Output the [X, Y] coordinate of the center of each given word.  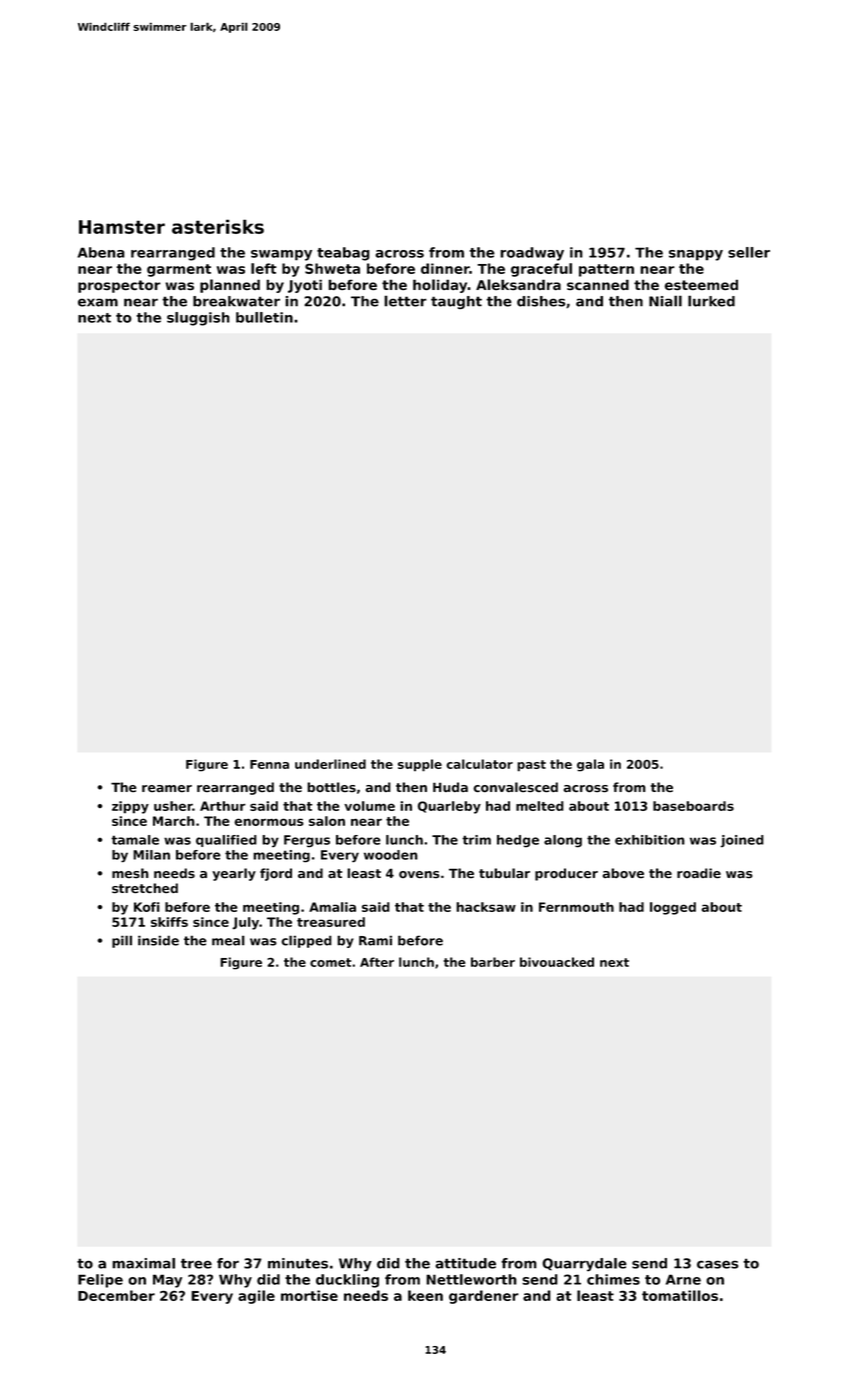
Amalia [332, 907]
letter [405, 301]
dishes [541, 301]
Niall [665, 301]
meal [228, 940]
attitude [465, 1263]
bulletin [264, 317]
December [116, 1295]
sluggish [198, 319]
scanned [598, 285]
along [563, 841]
